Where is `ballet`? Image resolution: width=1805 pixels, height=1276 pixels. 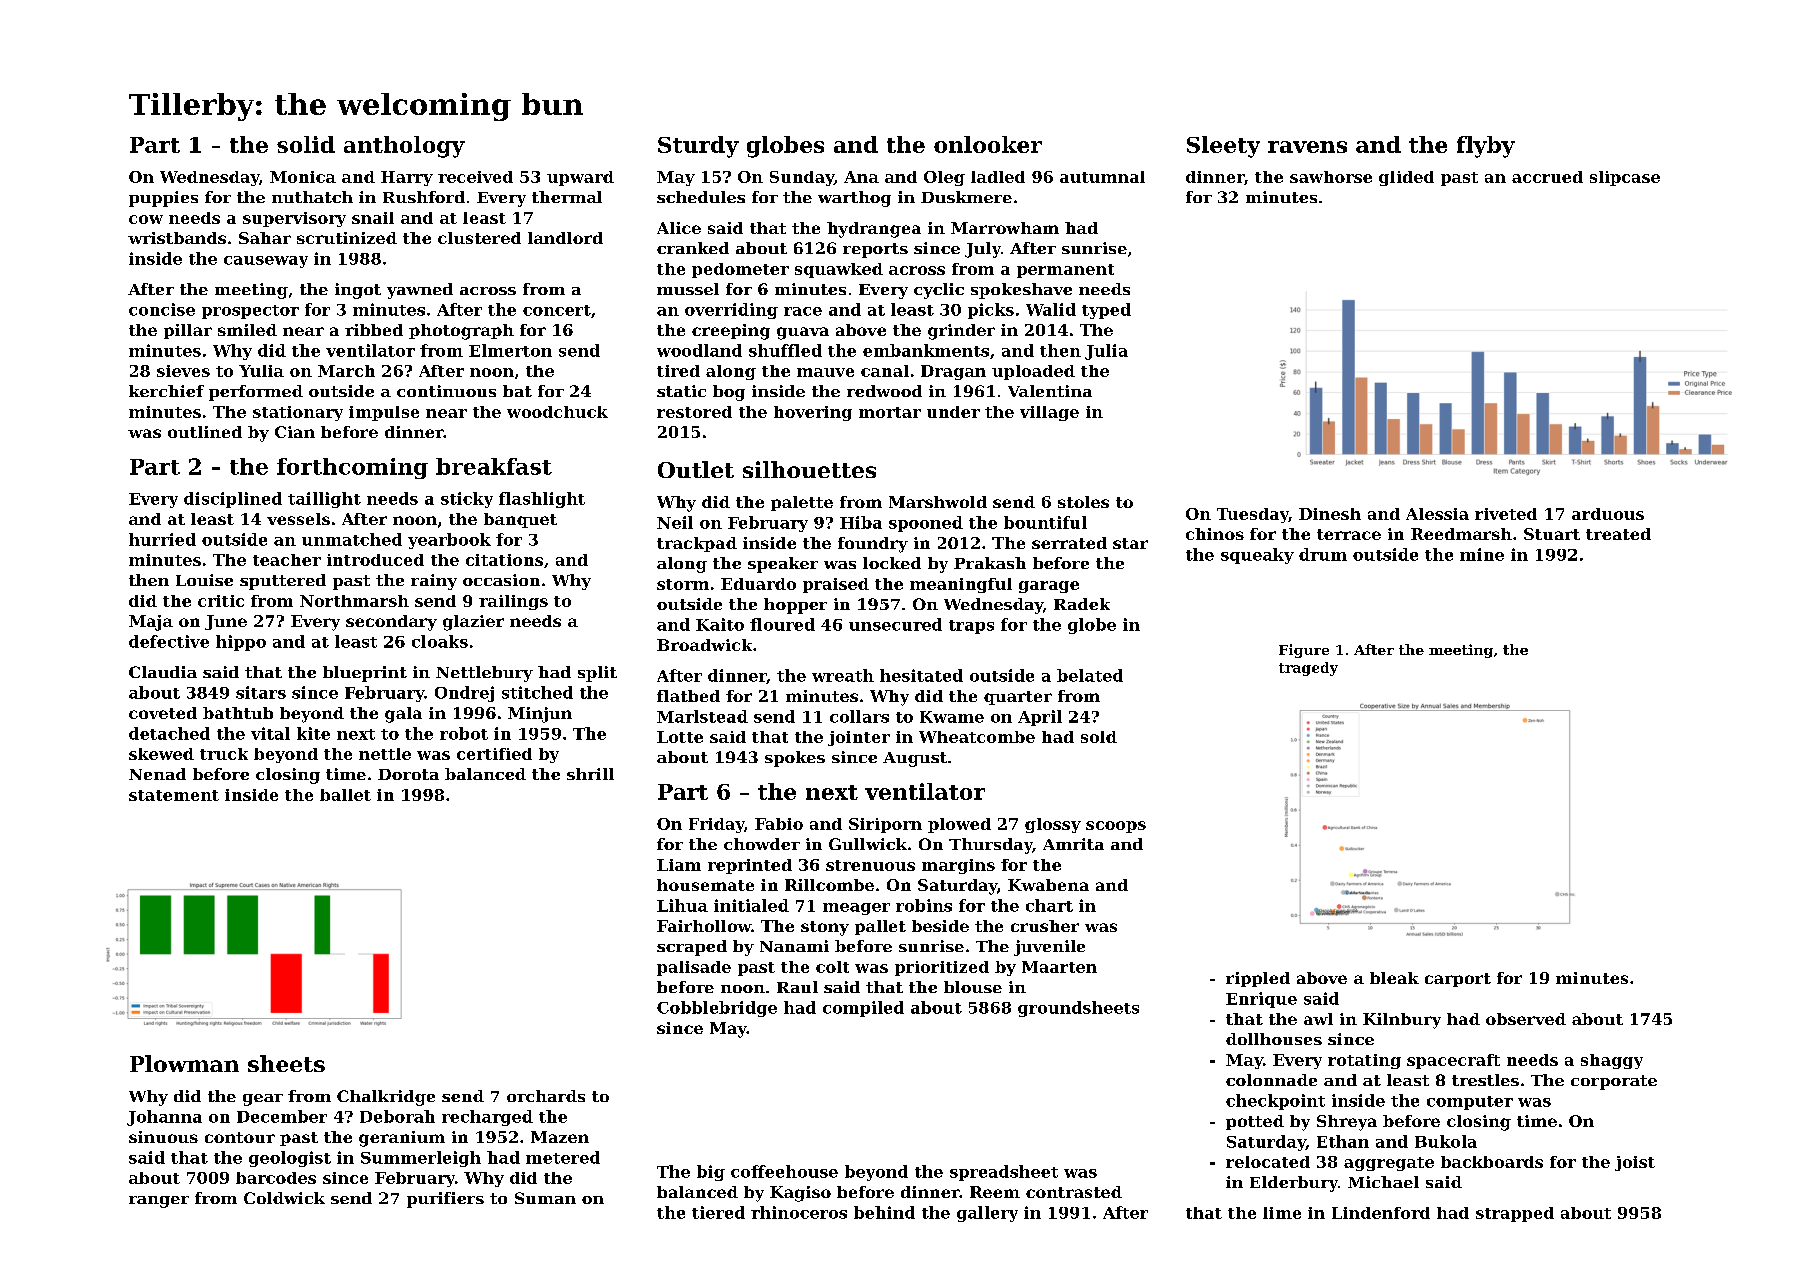 ballet is located at coordinates (345, 795).
